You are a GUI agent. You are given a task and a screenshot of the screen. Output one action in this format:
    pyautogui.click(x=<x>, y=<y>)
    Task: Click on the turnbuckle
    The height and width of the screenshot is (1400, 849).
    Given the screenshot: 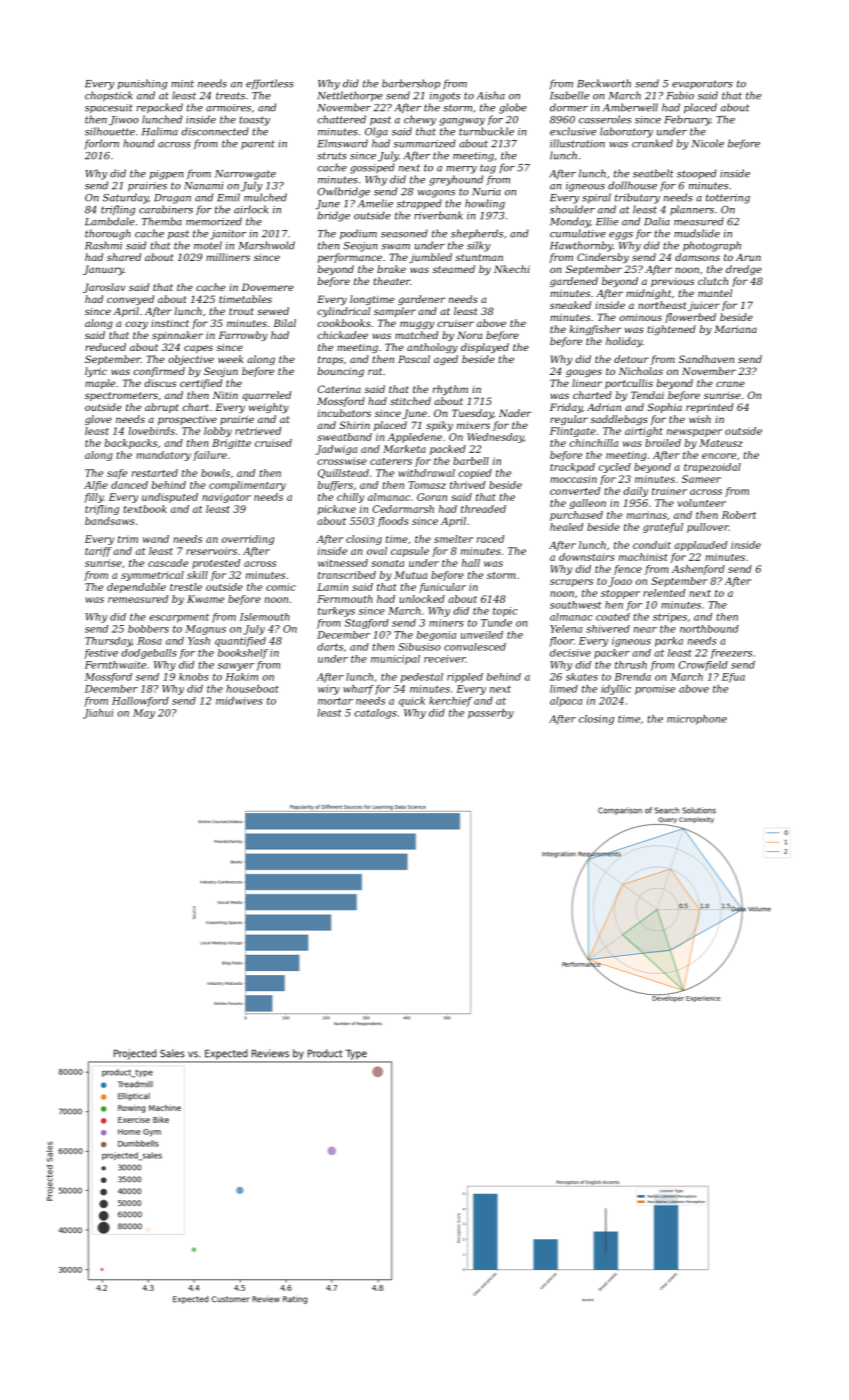 What is the action you would take?
    pyautogui.click(x=486, y=131)
